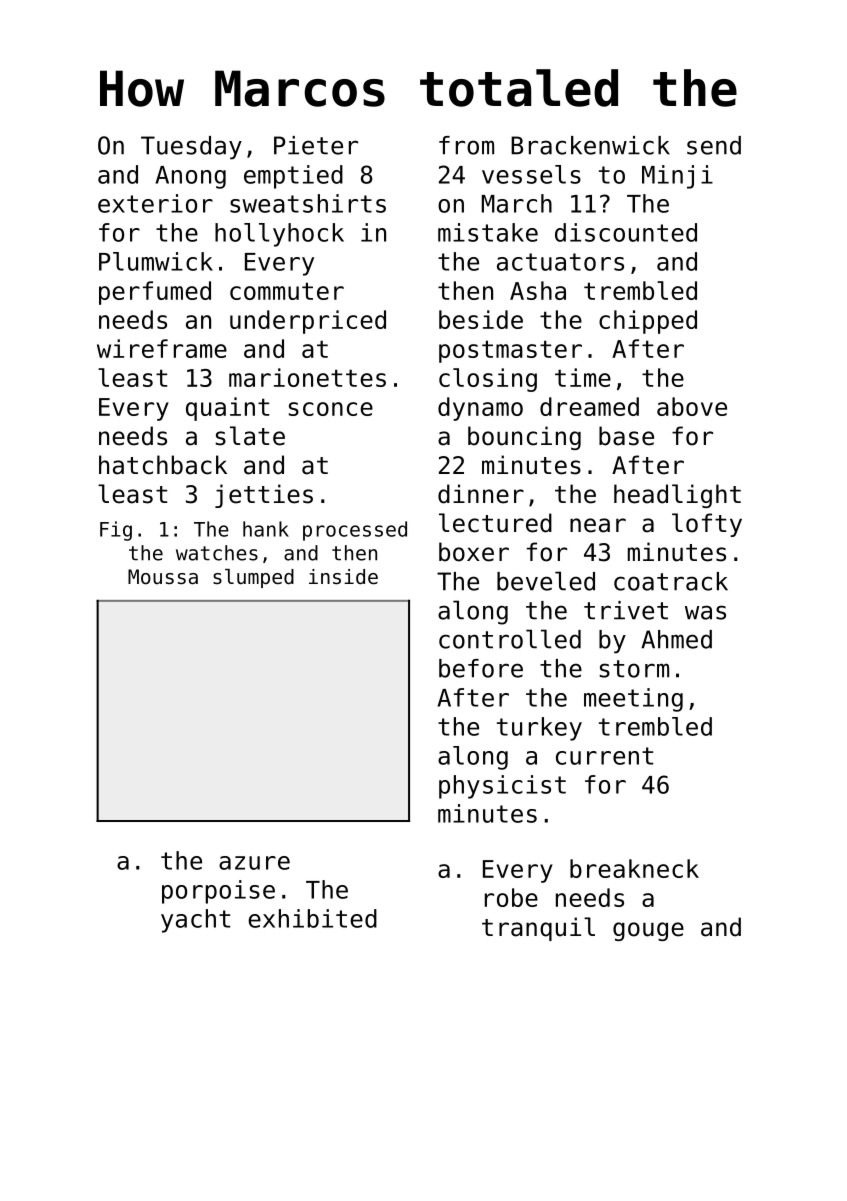  Describe the element at coordinates (481, 319) in the screenshot. I see `beside` at that location.
